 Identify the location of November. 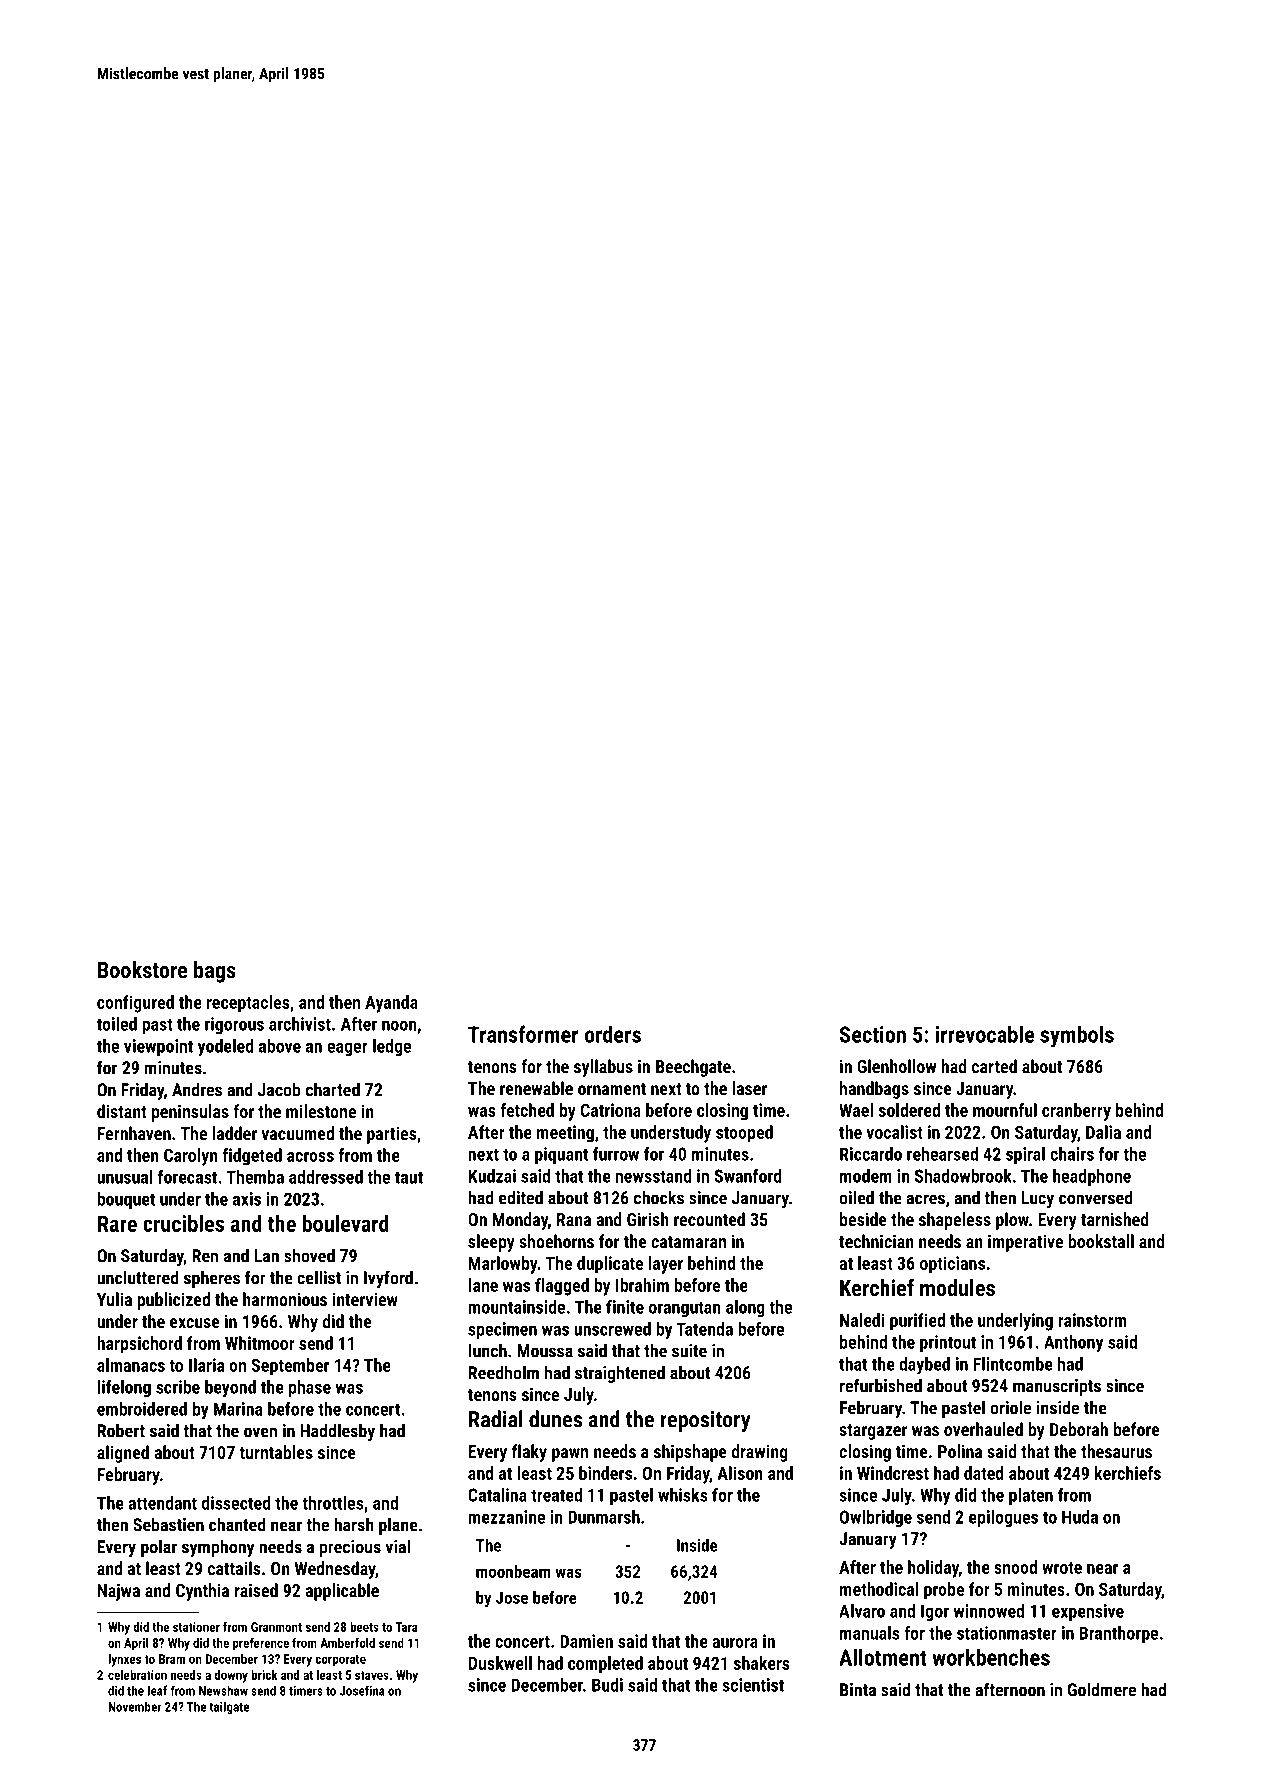
(135, 1707).
